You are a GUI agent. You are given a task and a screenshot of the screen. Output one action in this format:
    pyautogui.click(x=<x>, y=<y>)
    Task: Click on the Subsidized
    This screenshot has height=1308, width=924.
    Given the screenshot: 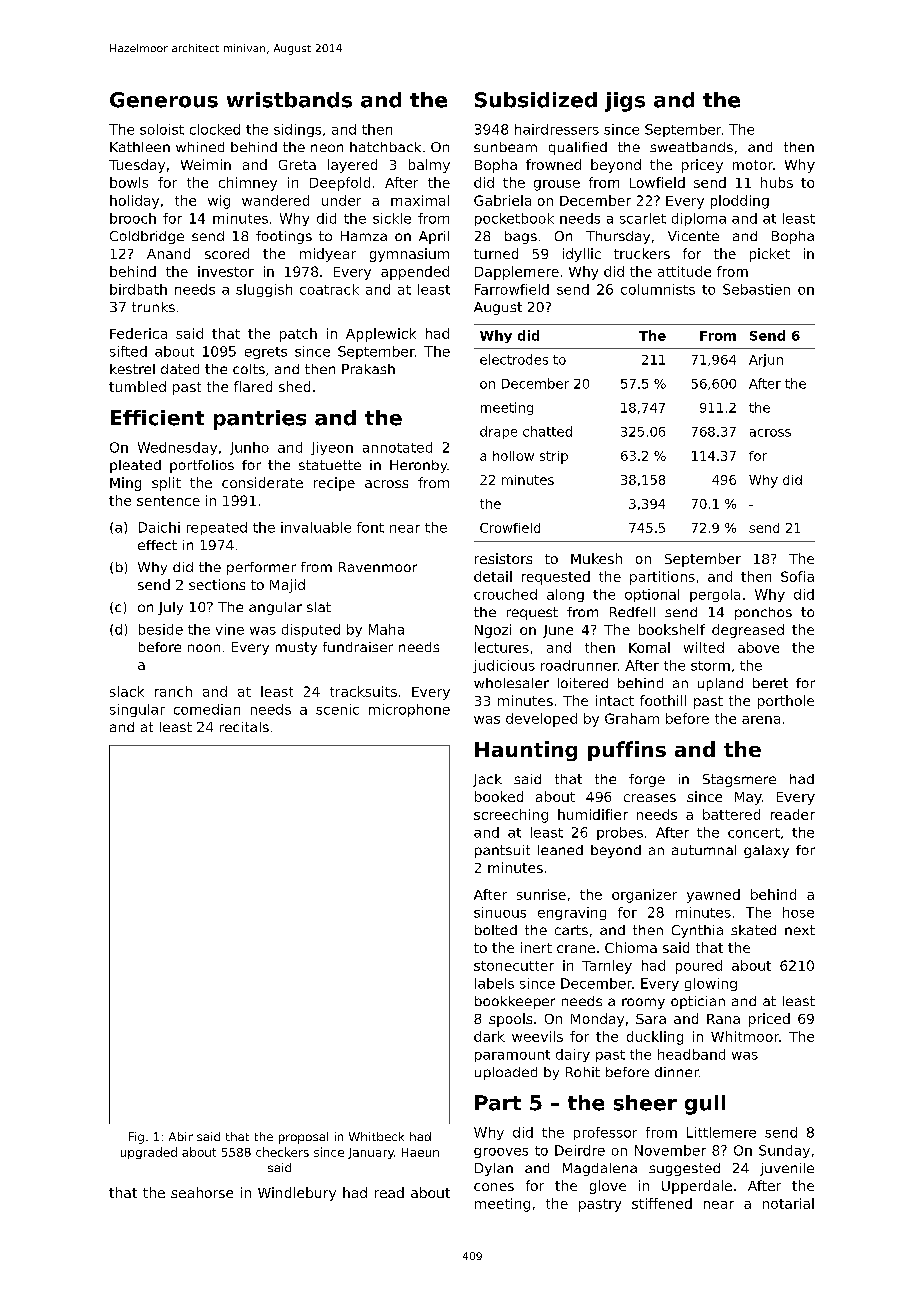 What is the action you would take?
    pyautogui.click(x=536, y=100)
